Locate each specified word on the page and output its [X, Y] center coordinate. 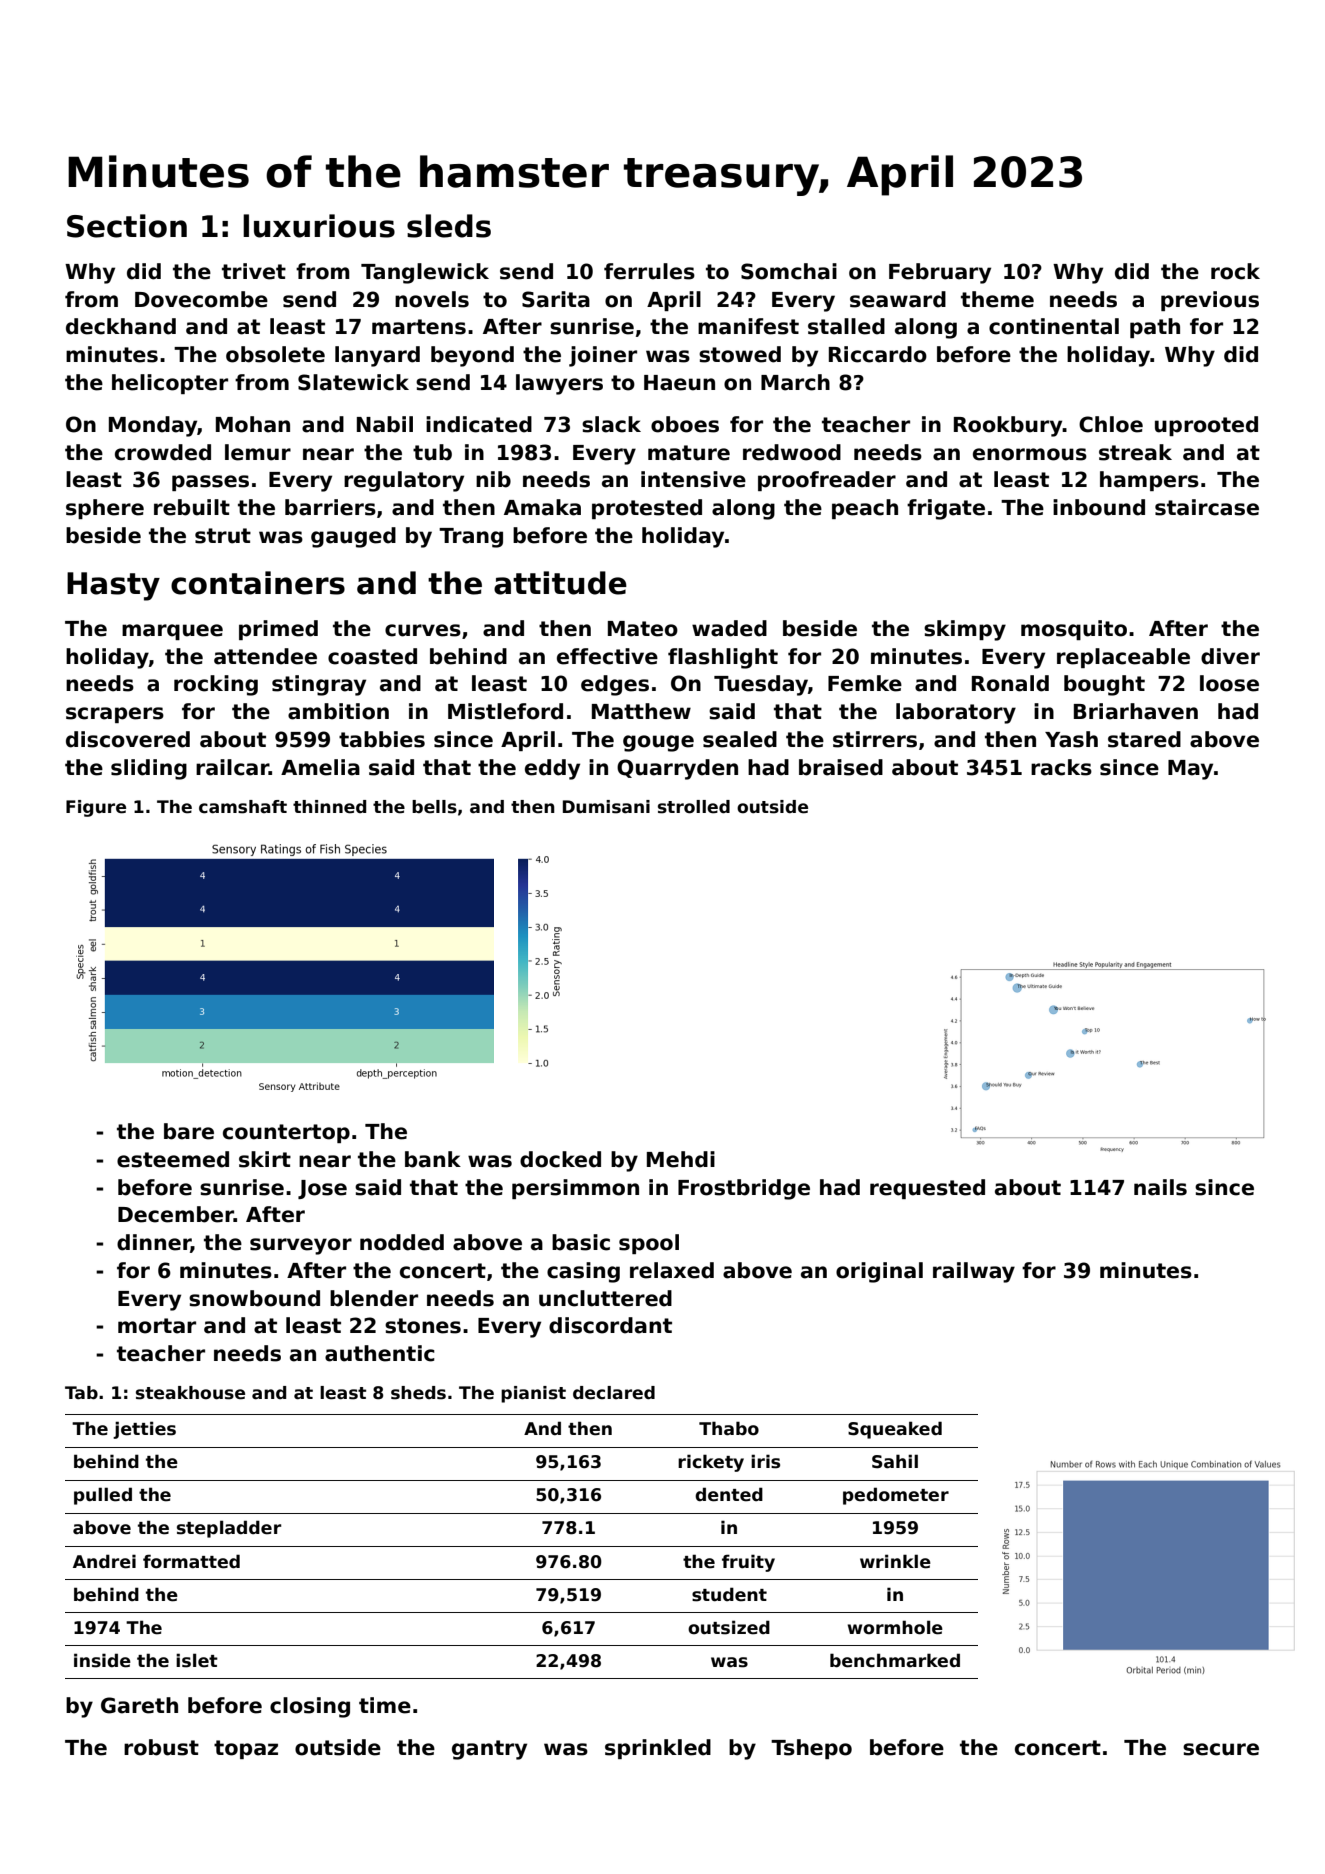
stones [423, 1326]
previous [1210, 301]
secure [1221, 1749]
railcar [232, 767]
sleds [449, 226]
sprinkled [658, 1749]
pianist [533, 1394]
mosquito [1074, 630]
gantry [489, 1750]
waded [729, 628]
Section [127, 226]
